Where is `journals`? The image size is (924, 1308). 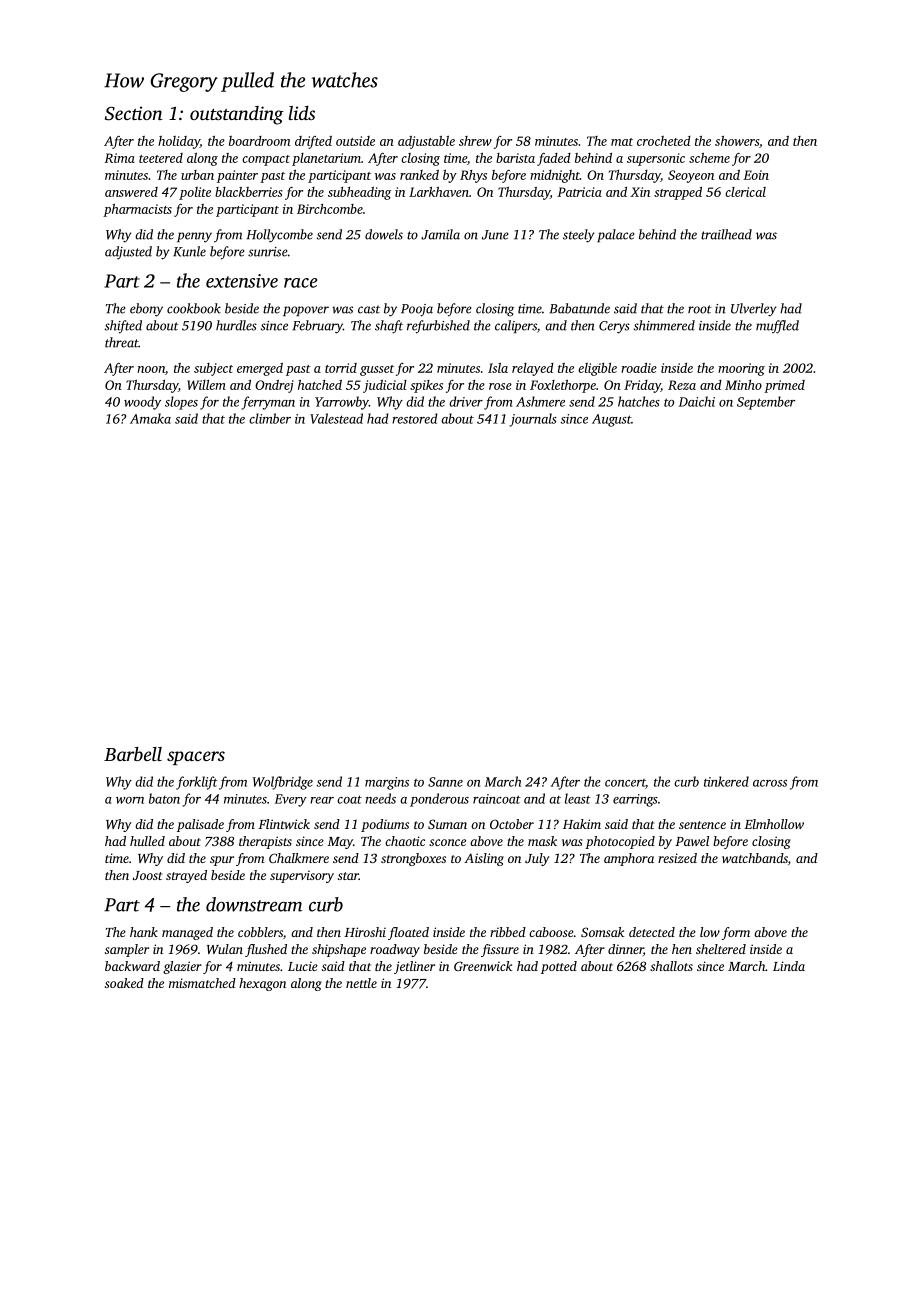
journals is located at coordinates (533, 420).
